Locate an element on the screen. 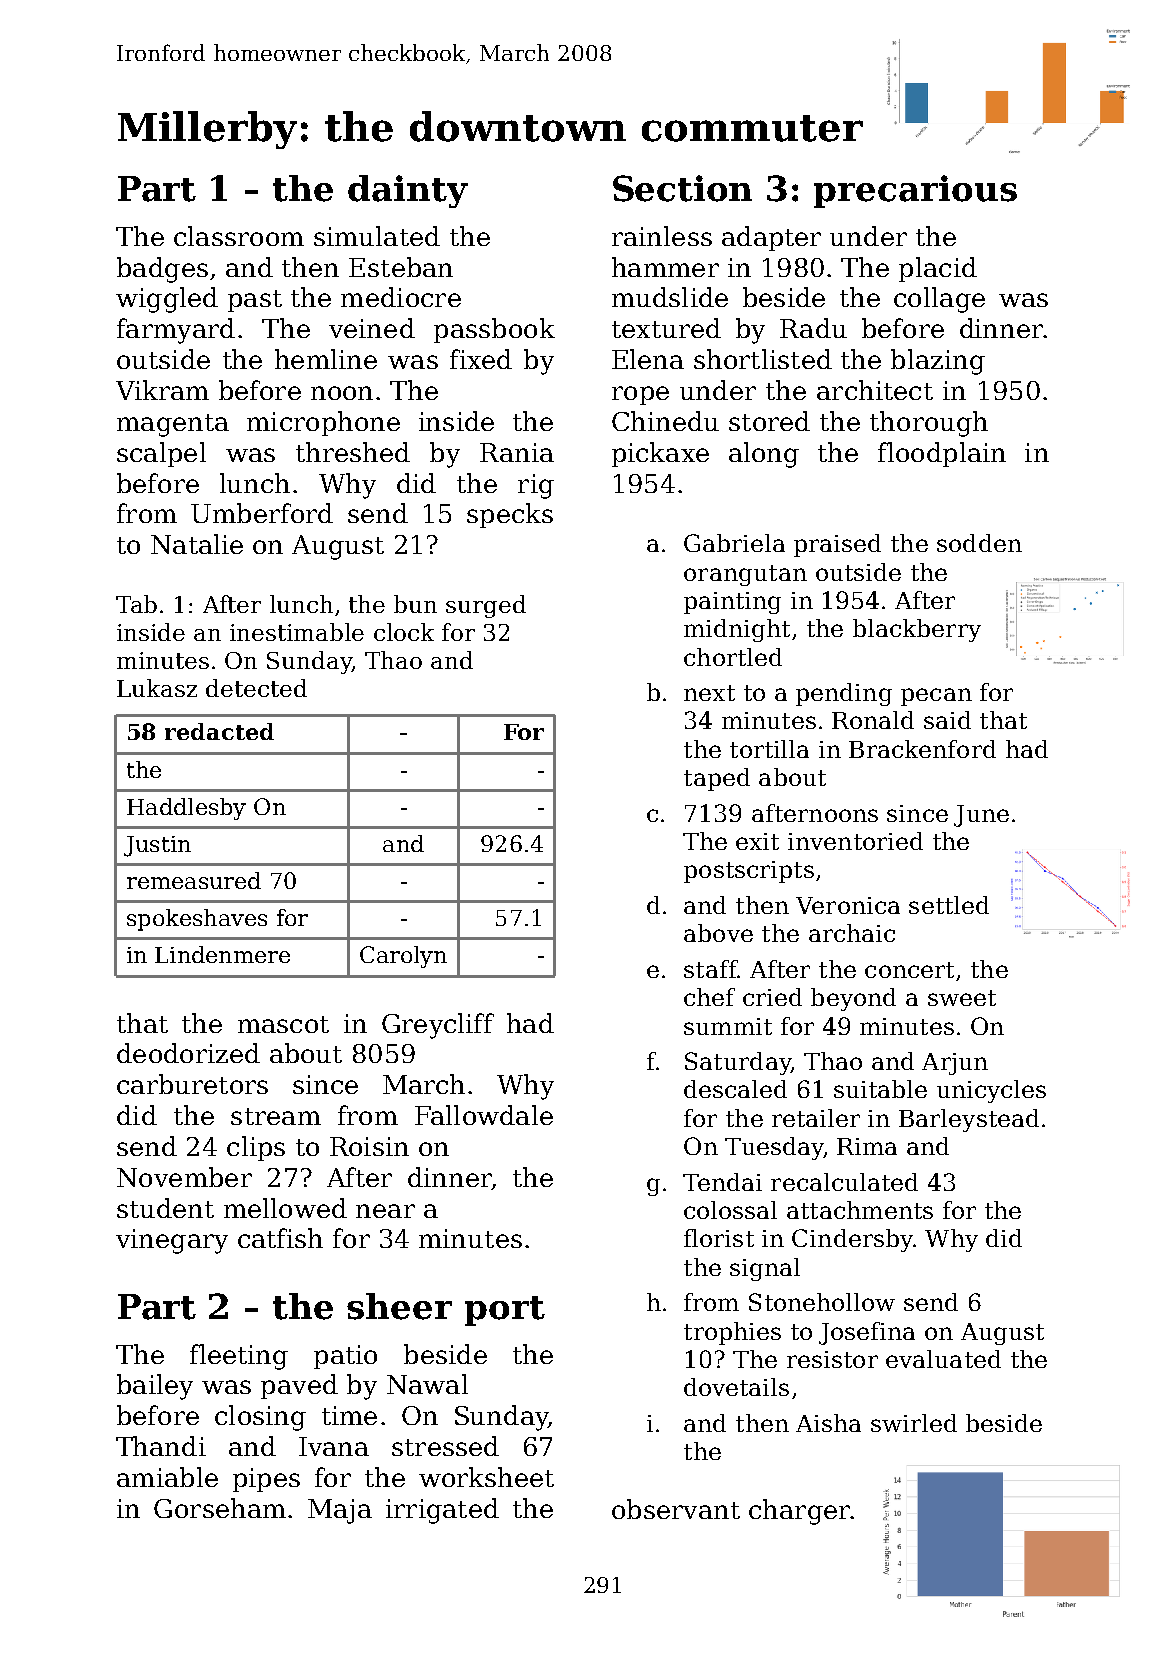 This screenshot has height=1654, width=1165. vinegary is located at coordinates (172, 1241).
